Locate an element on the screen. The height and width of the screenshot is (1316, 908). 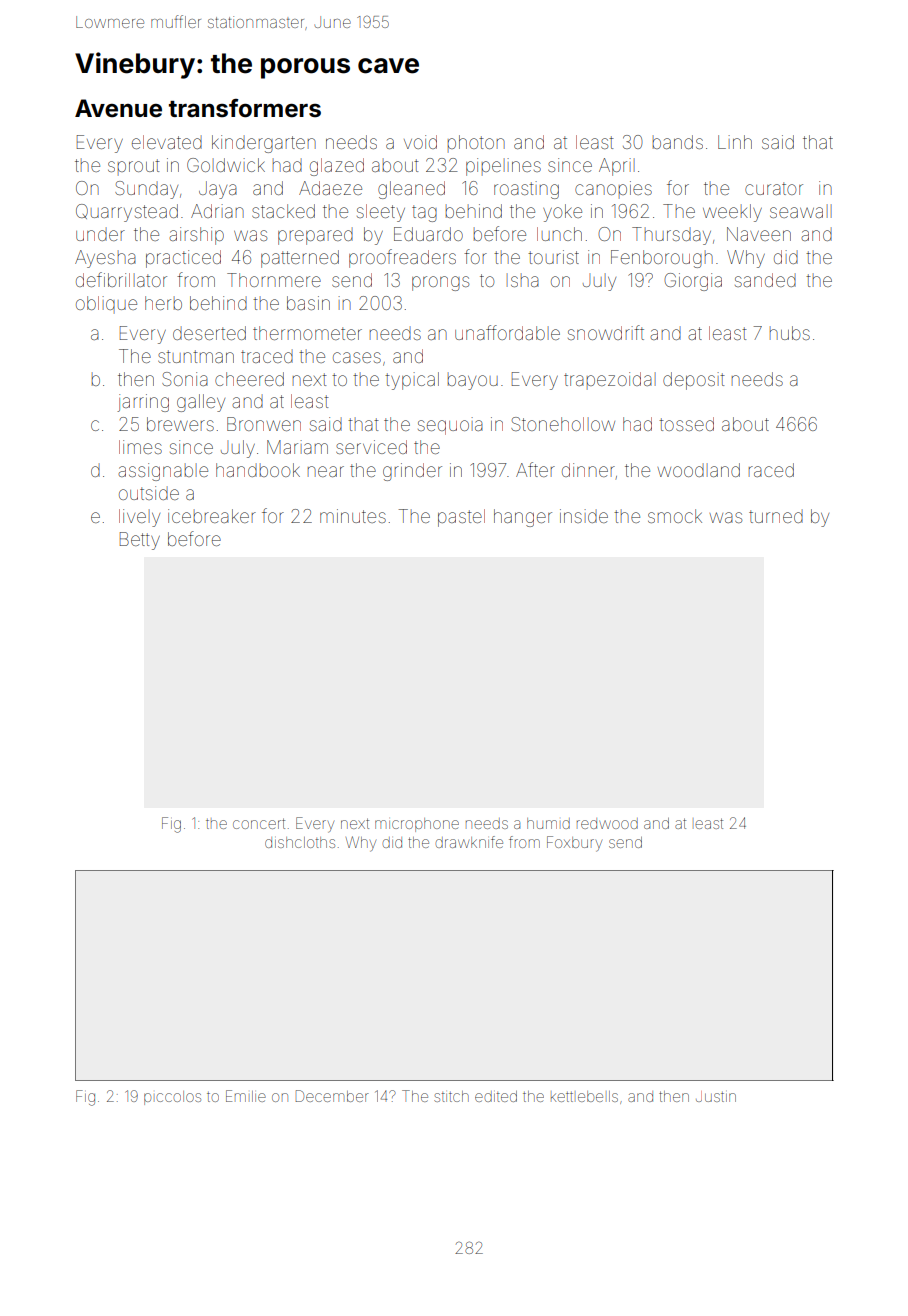
Emilie is located at coordinates (246, 1096).
